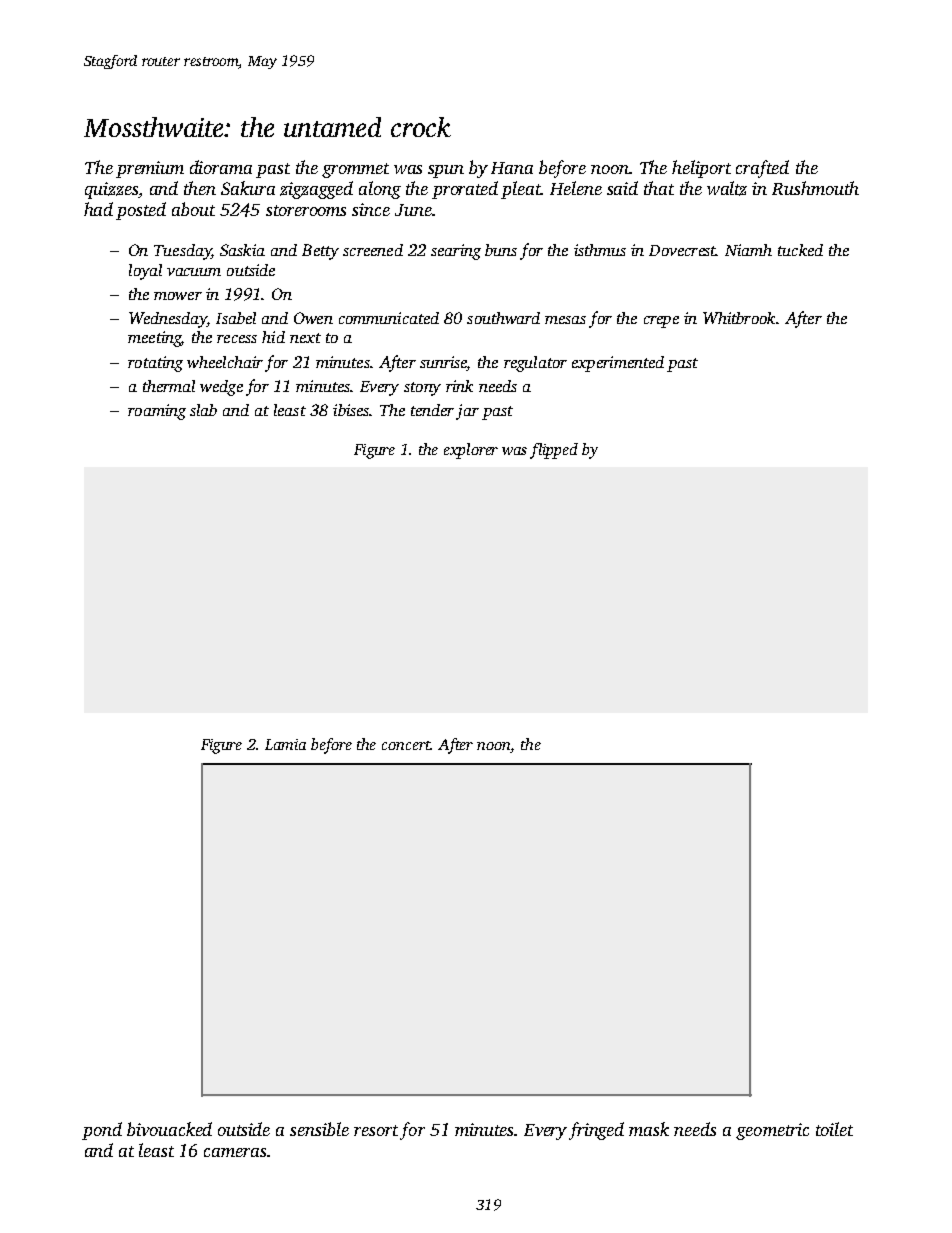  What do you see at coordinates (739, 318) in the screenshot?
I see `Whitbrook` at bounding box center [739, 318].
